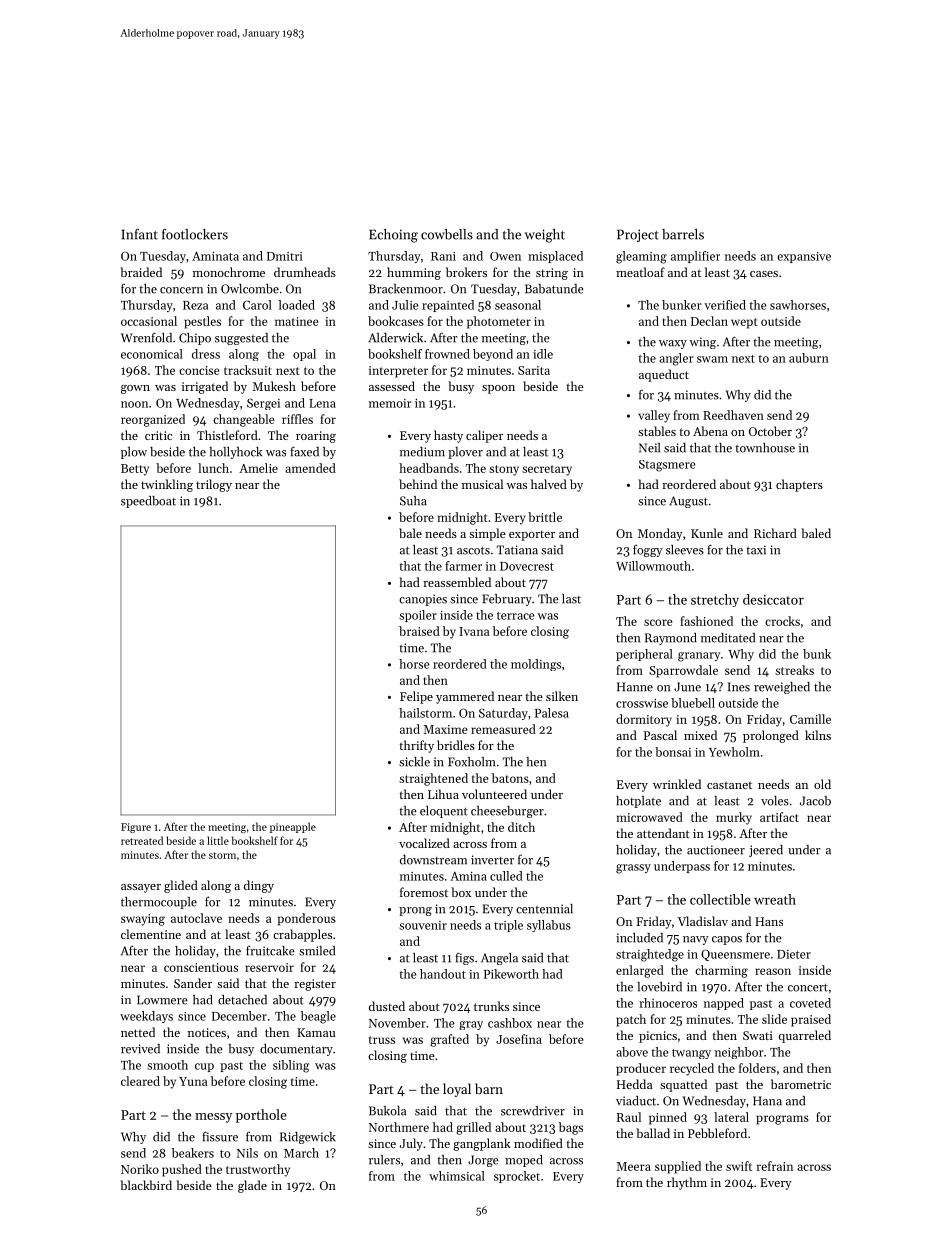 Image resolution: width=952 pixels, height=1233 pixels. Describe the element at coordinates (510, 778) in the document. I see `batons` at that location.
